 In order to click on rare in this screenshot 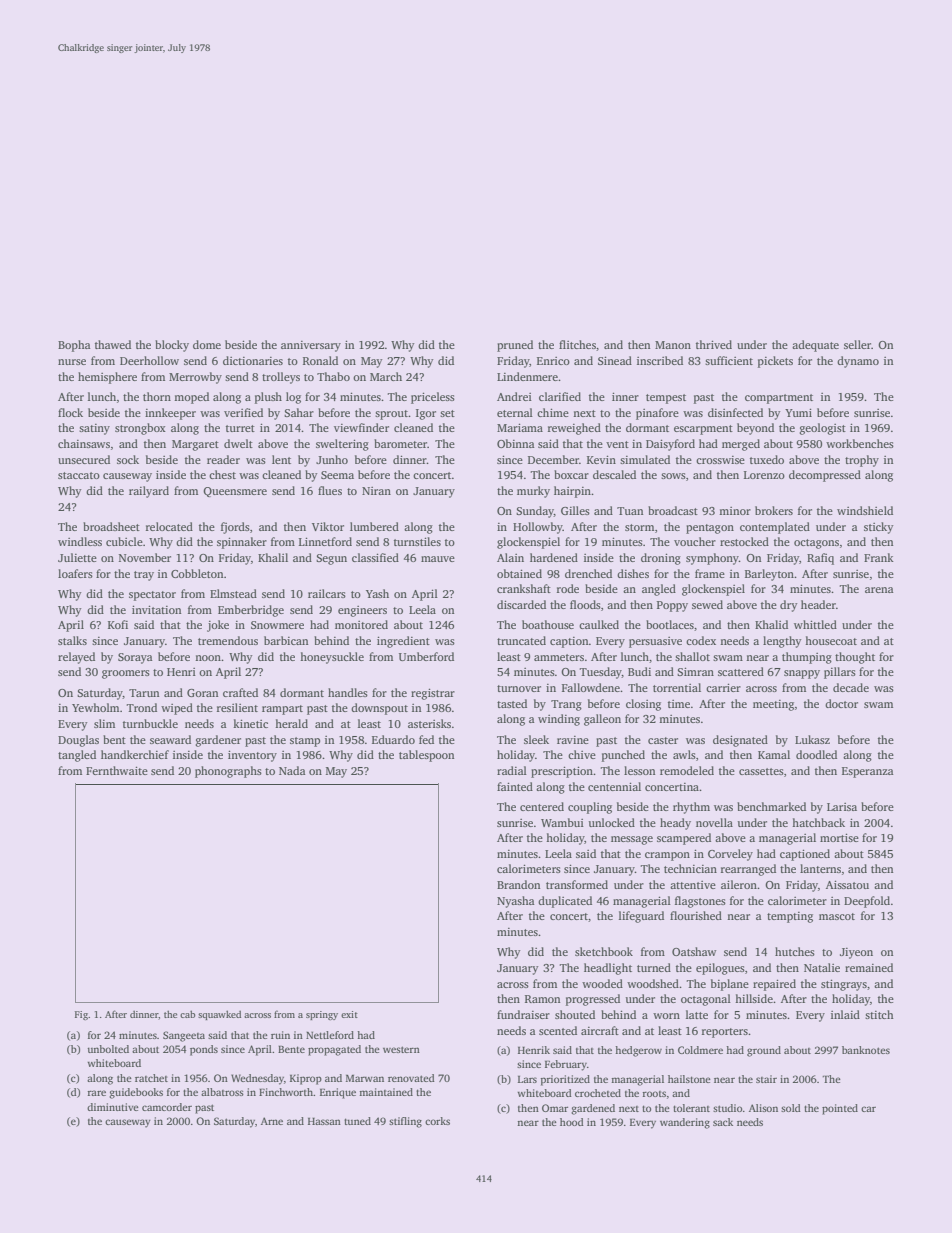, I will do `click(96, 1093)`.
